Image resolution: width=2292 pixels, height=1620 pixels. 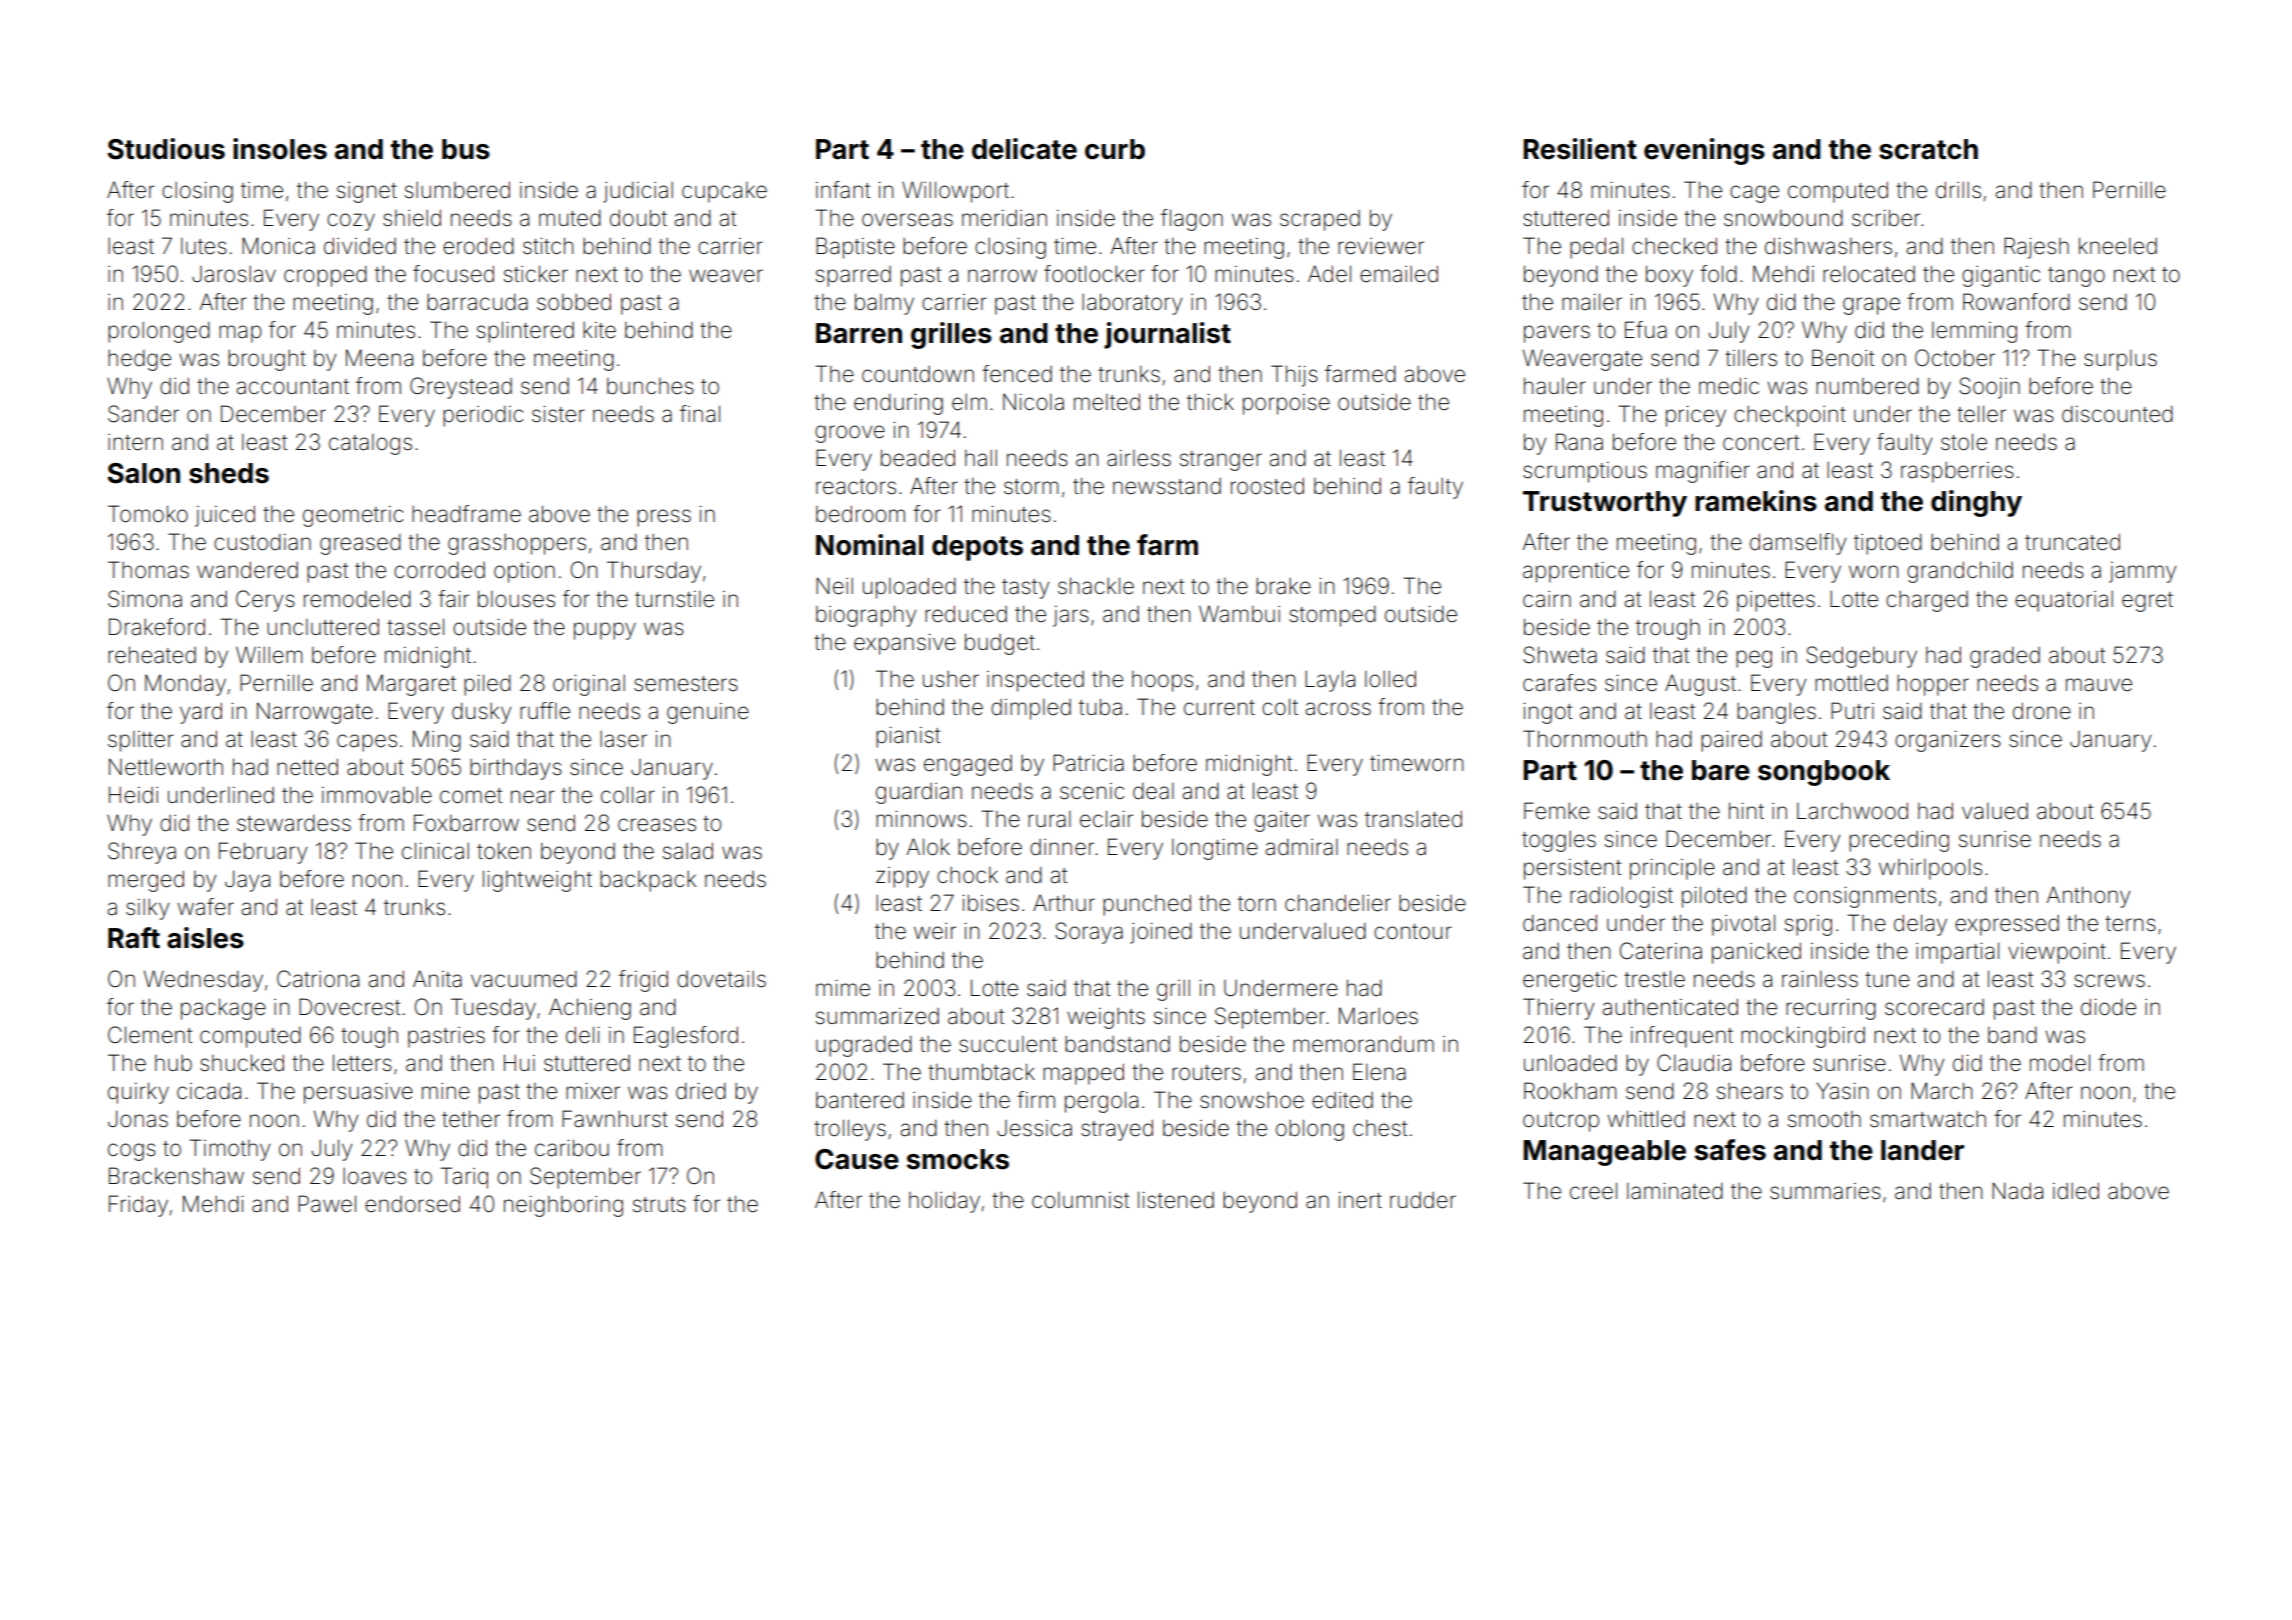 What do you see at coordinates (1585, 739) in the screenshot?
I see `Thornmouth` at bounding box center [1585, 739].
